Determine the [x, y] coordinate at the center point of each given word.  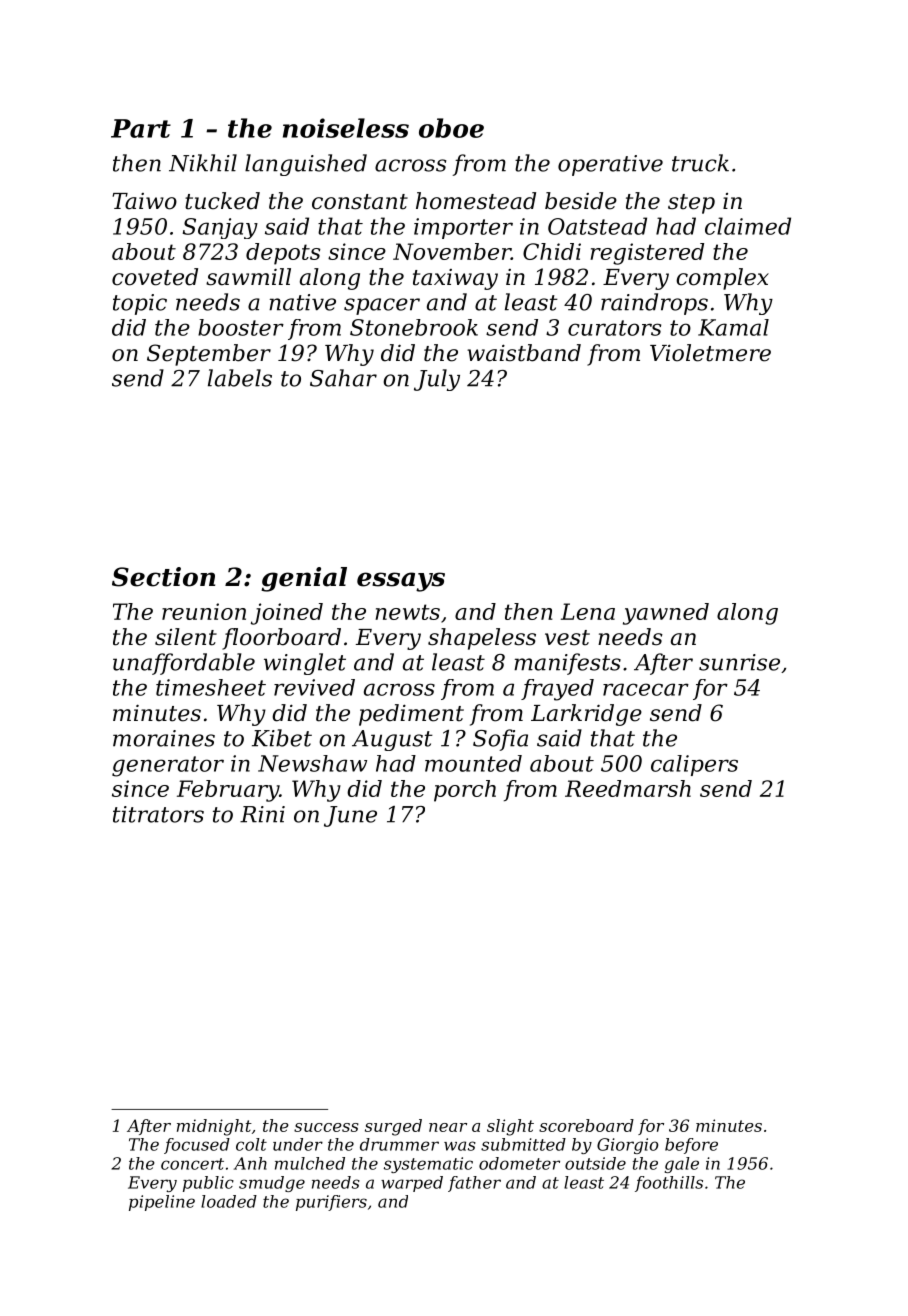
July [437, 380]
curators [614, 328]
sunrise [739, 662]
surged [393, 1127]
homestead [476, 201]
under [298, 1144]
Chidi [552, 251]
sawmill [248, 277]
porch [465, 791]
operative [610, 165]
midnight [214, 1127]
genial [304, 579]
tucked [222, 201]
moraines [164, 738]
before [691, 1146]
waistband [524, 353]
